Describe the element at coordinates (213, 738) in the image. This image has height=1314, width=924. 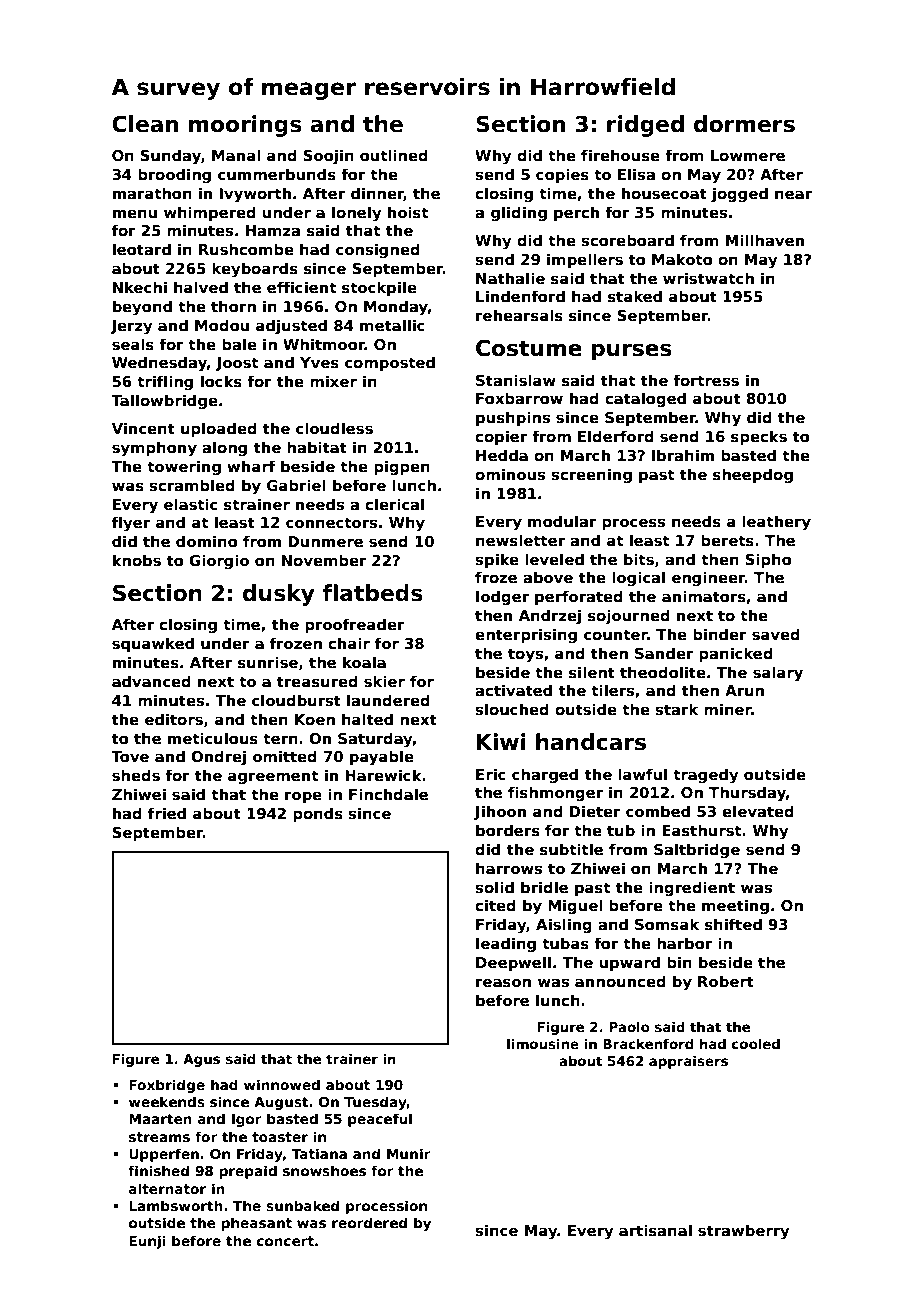
I see `meticulous` at that location.
